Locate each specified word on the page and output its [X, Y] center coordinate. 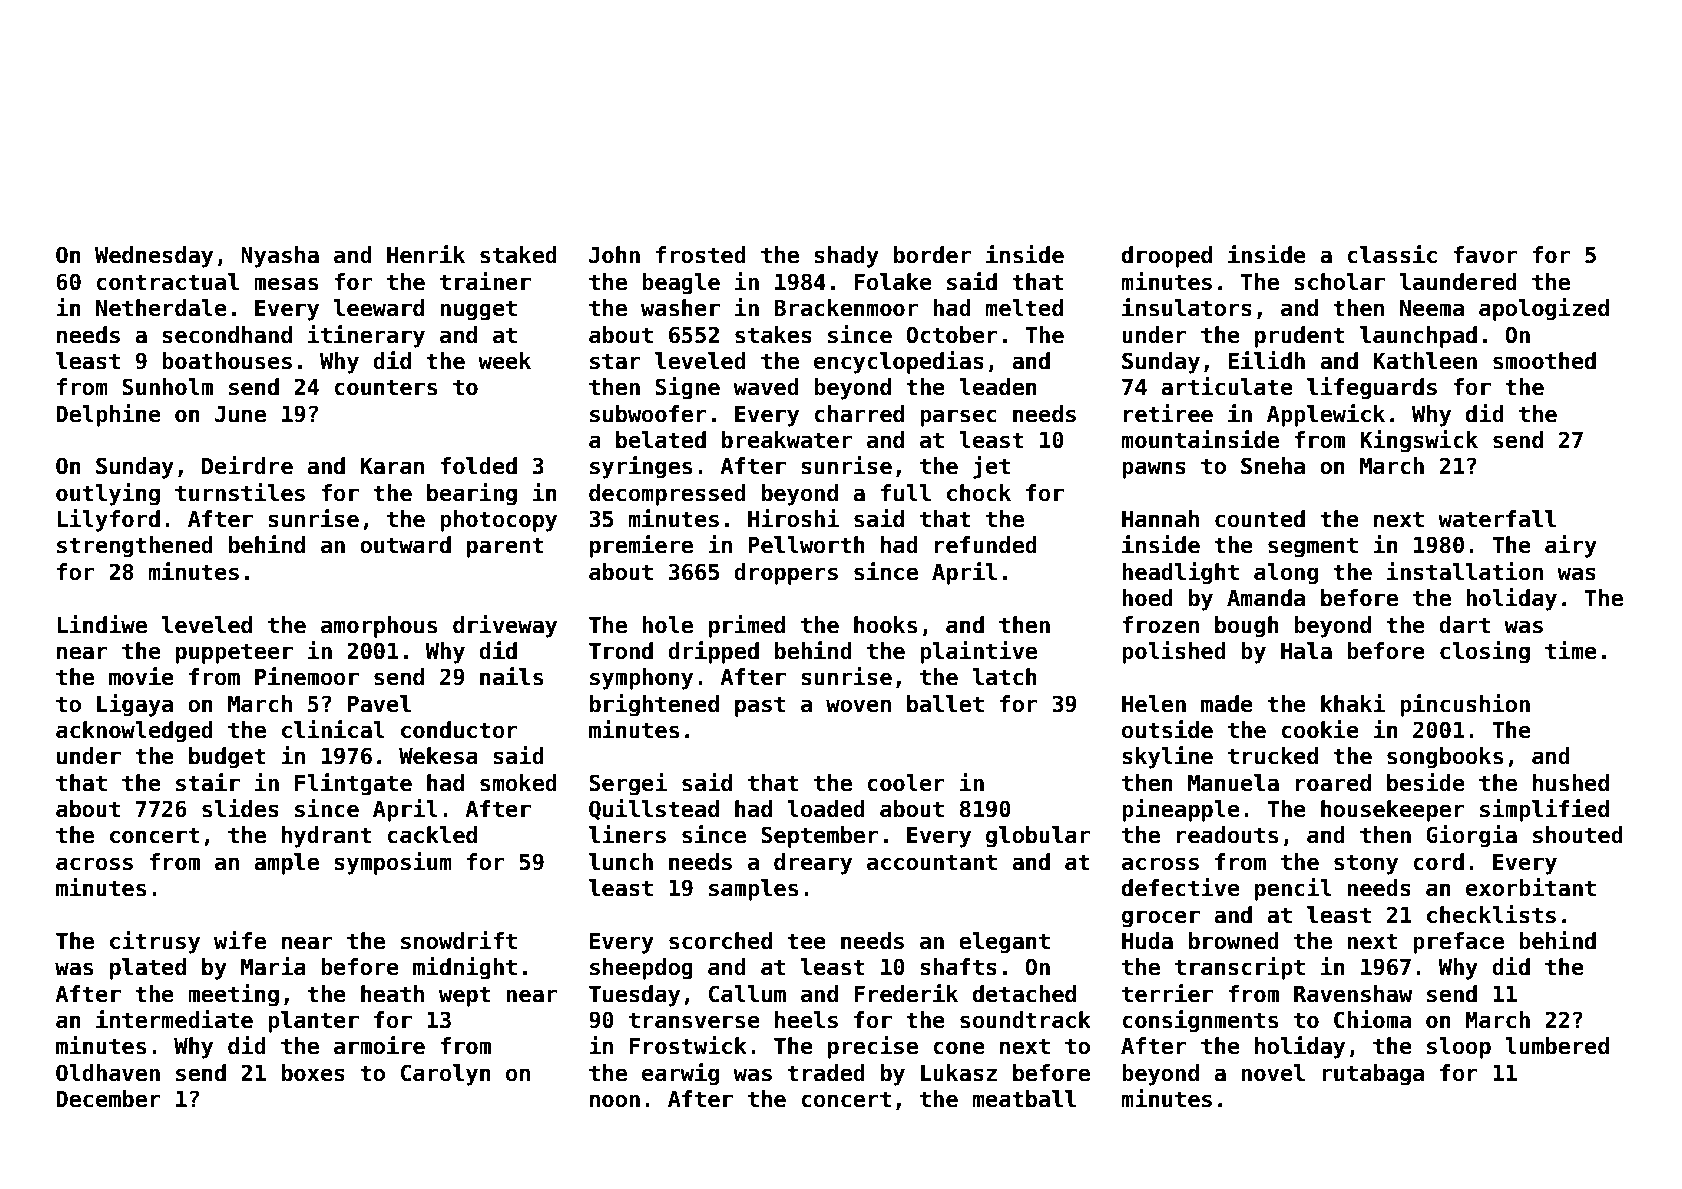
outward [405, 545]
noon [615, 1101]
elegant [1004, 943]
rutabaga [1373, 1075]
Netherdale [161, 308]
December [108, 1099]
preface [1458, 943]
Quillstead [654, 809]
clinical [333, 729]
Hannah [1160, 519]
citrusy [155, 942]
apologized [1544, 309]
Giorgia [1471, 836]
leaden [998, 387]
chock [979, 493]
